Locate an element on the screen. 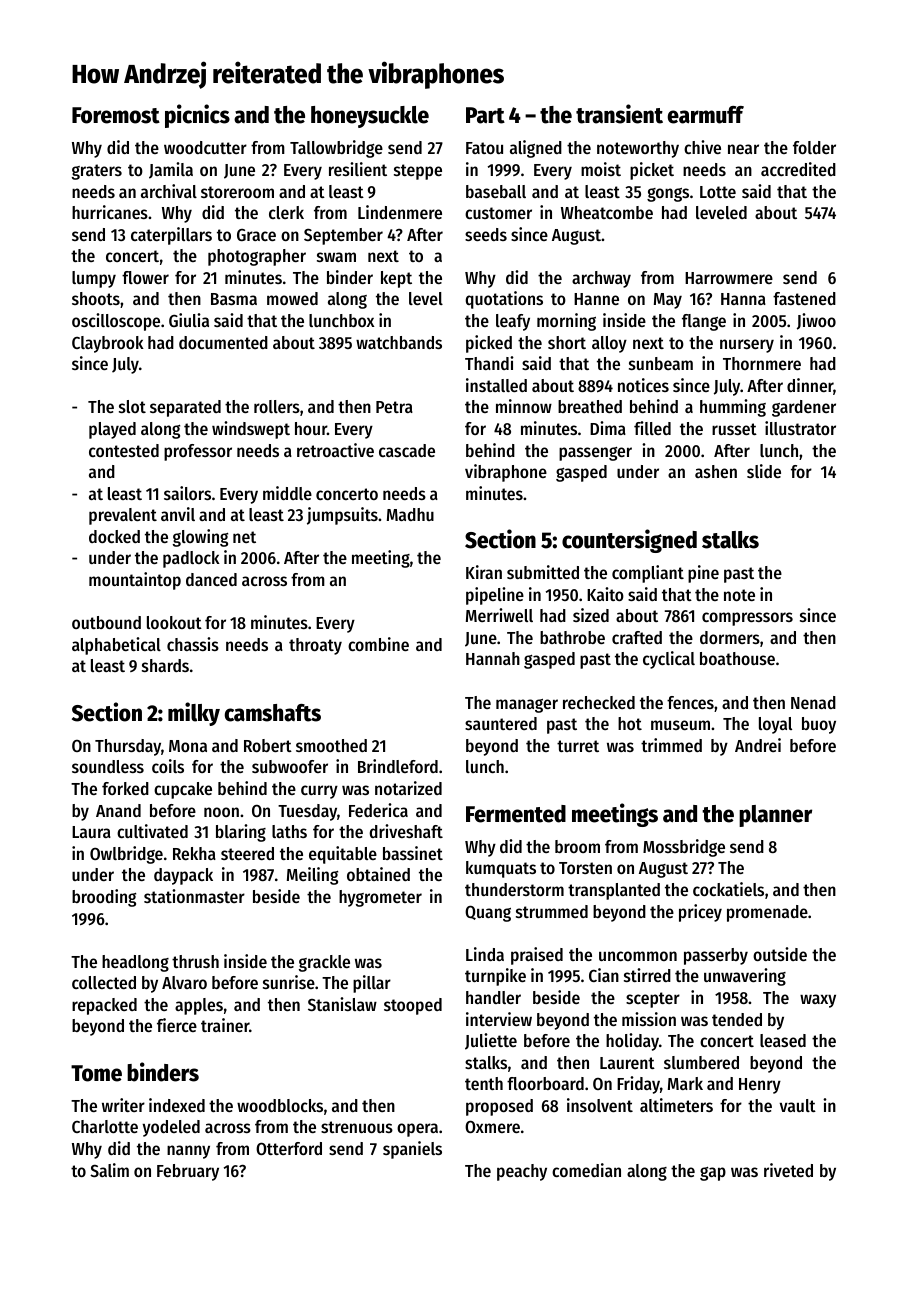  Foremost is located at coordinates (116, 115).
